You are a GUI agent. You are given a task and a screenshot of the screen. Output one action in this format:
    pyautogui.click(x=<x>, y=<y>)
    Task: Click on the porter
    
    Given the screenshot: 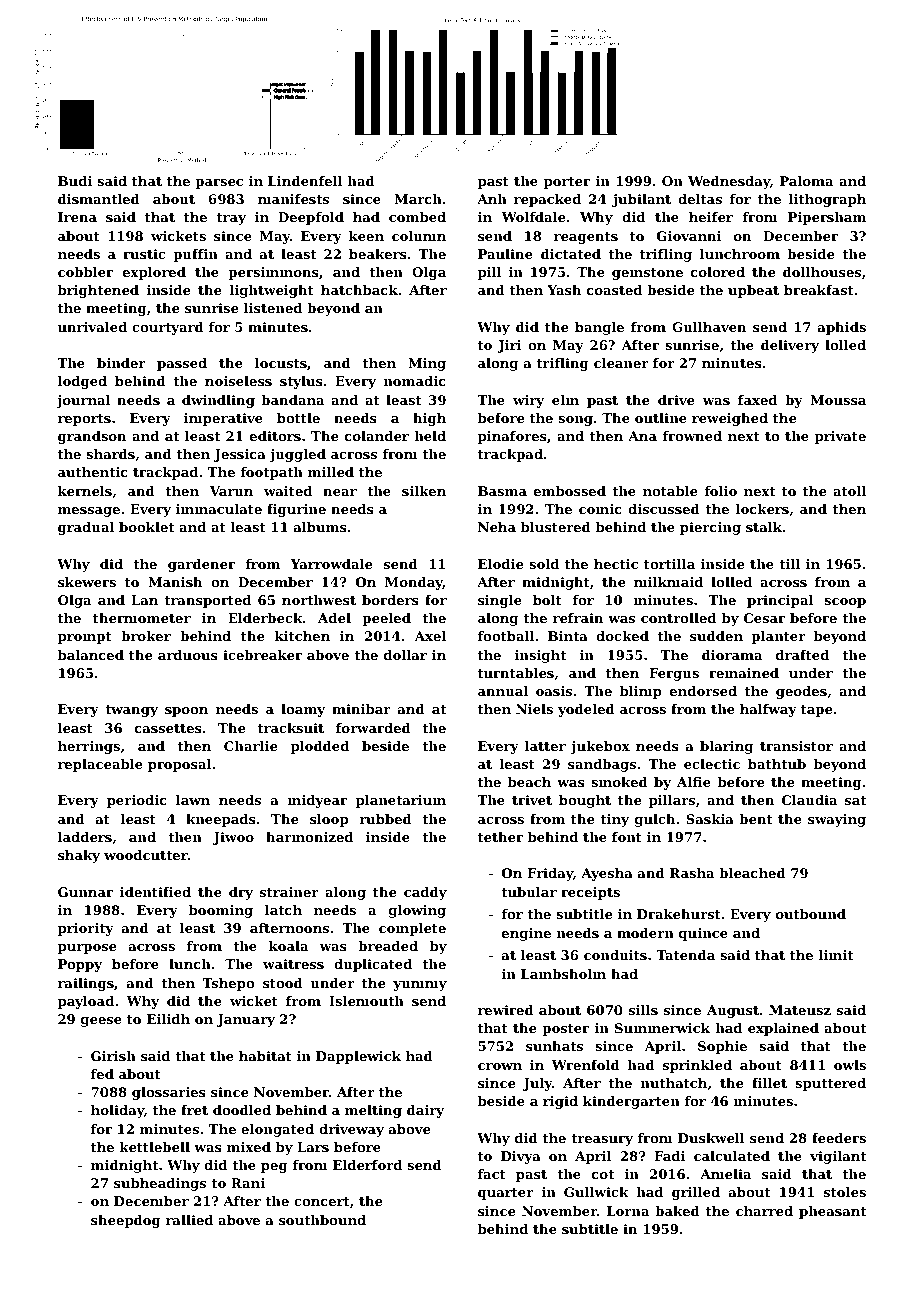 What is the action you would take?
    pyautogui.click(x=567, y=183)
